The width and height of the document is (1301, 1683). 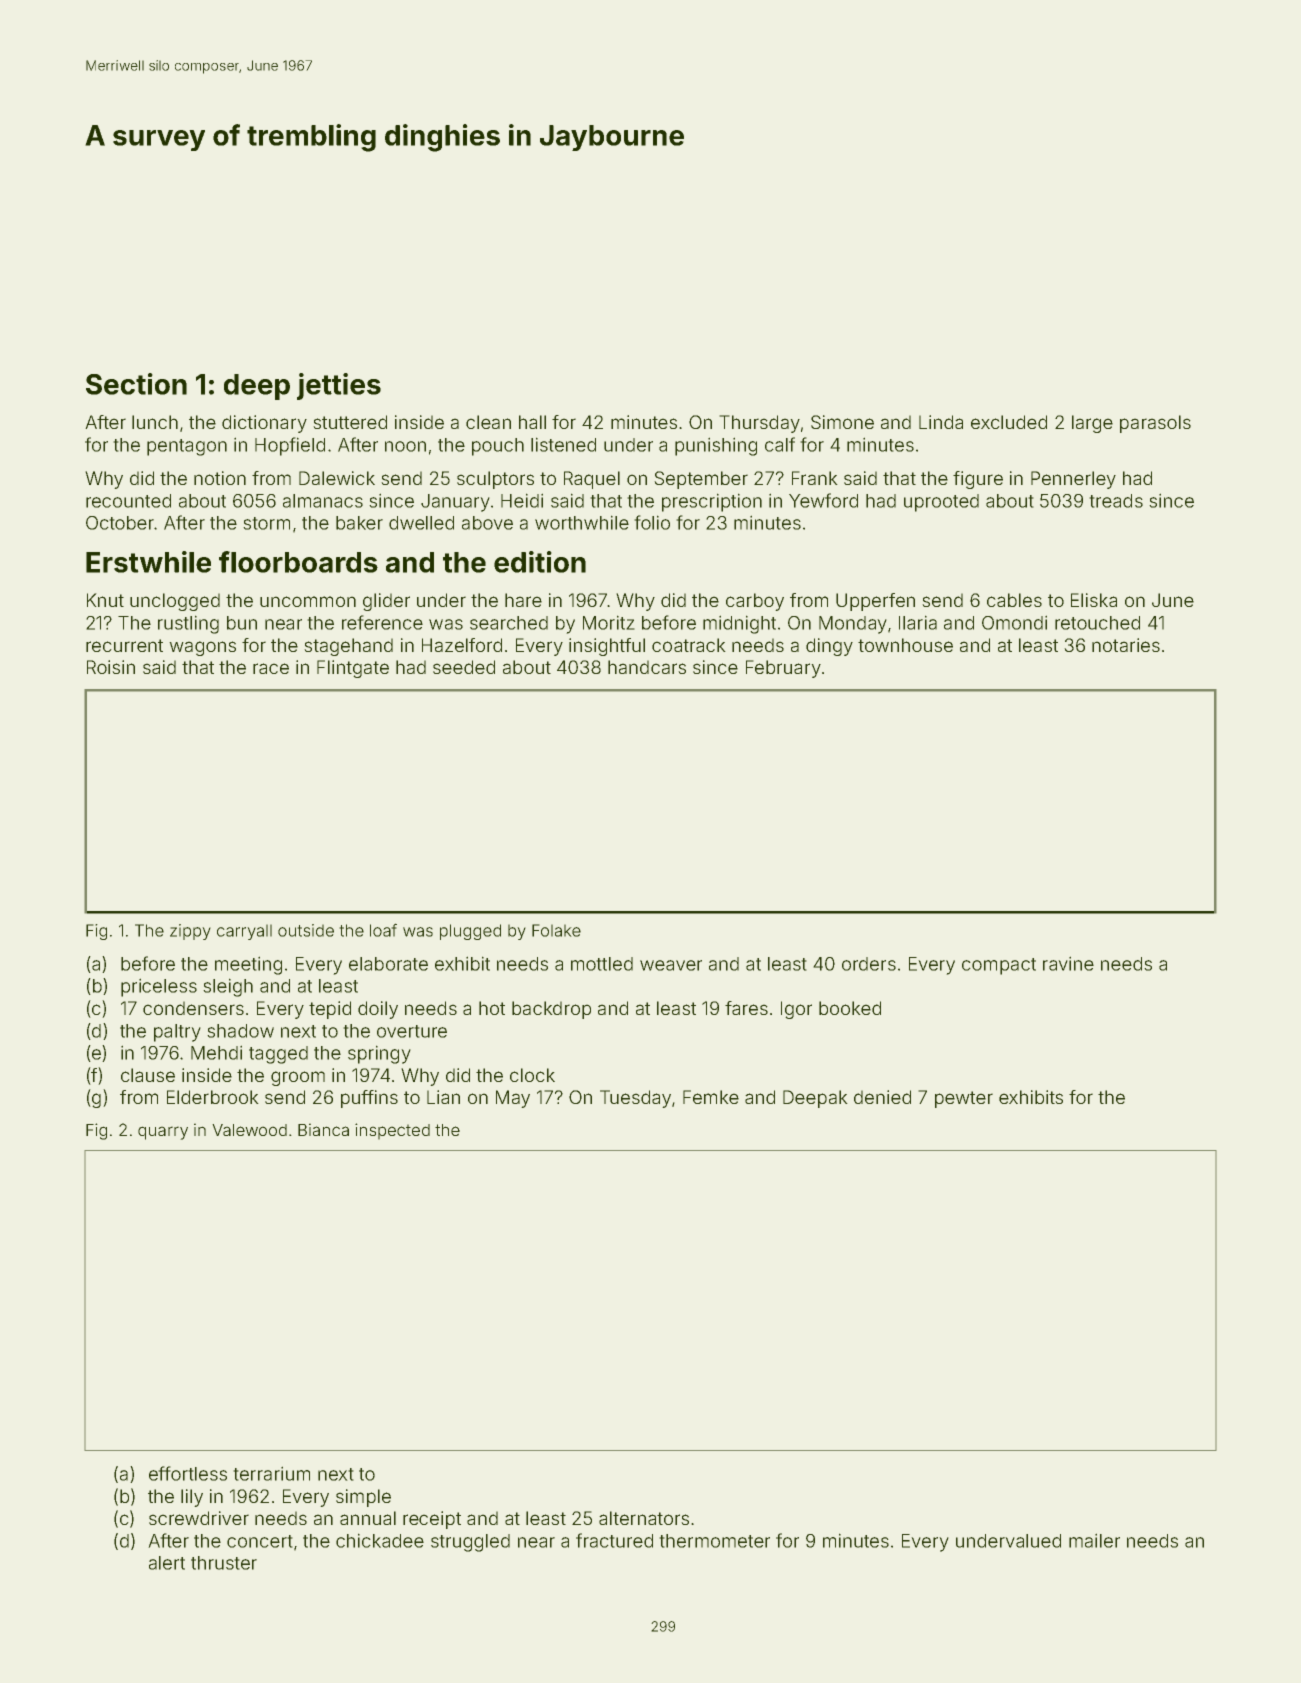 I want to click on orders, so click(x=869, y=964).
